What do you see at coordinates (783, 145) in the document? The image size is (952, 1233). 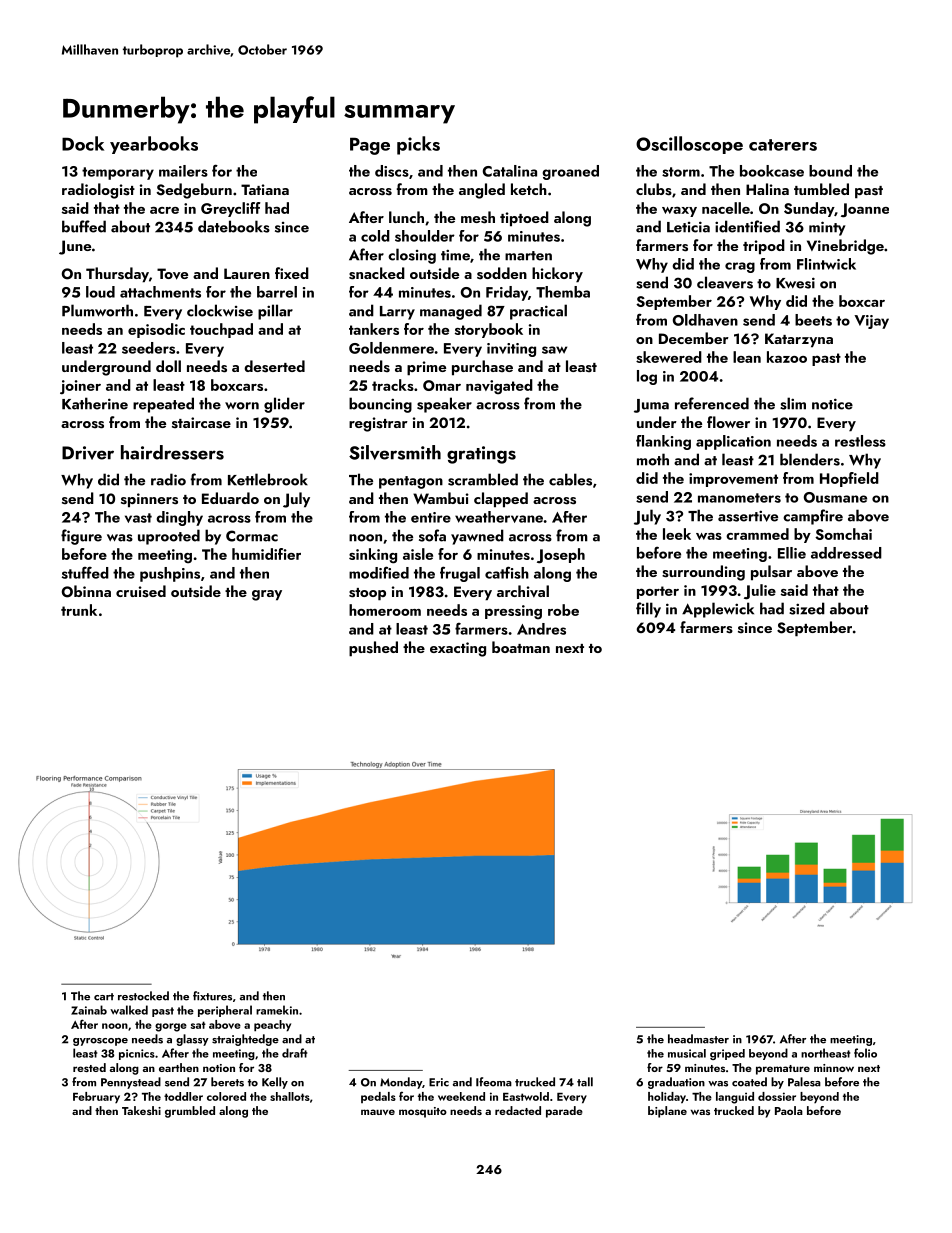 I see `caterers` at bounding box center [783, 145].
